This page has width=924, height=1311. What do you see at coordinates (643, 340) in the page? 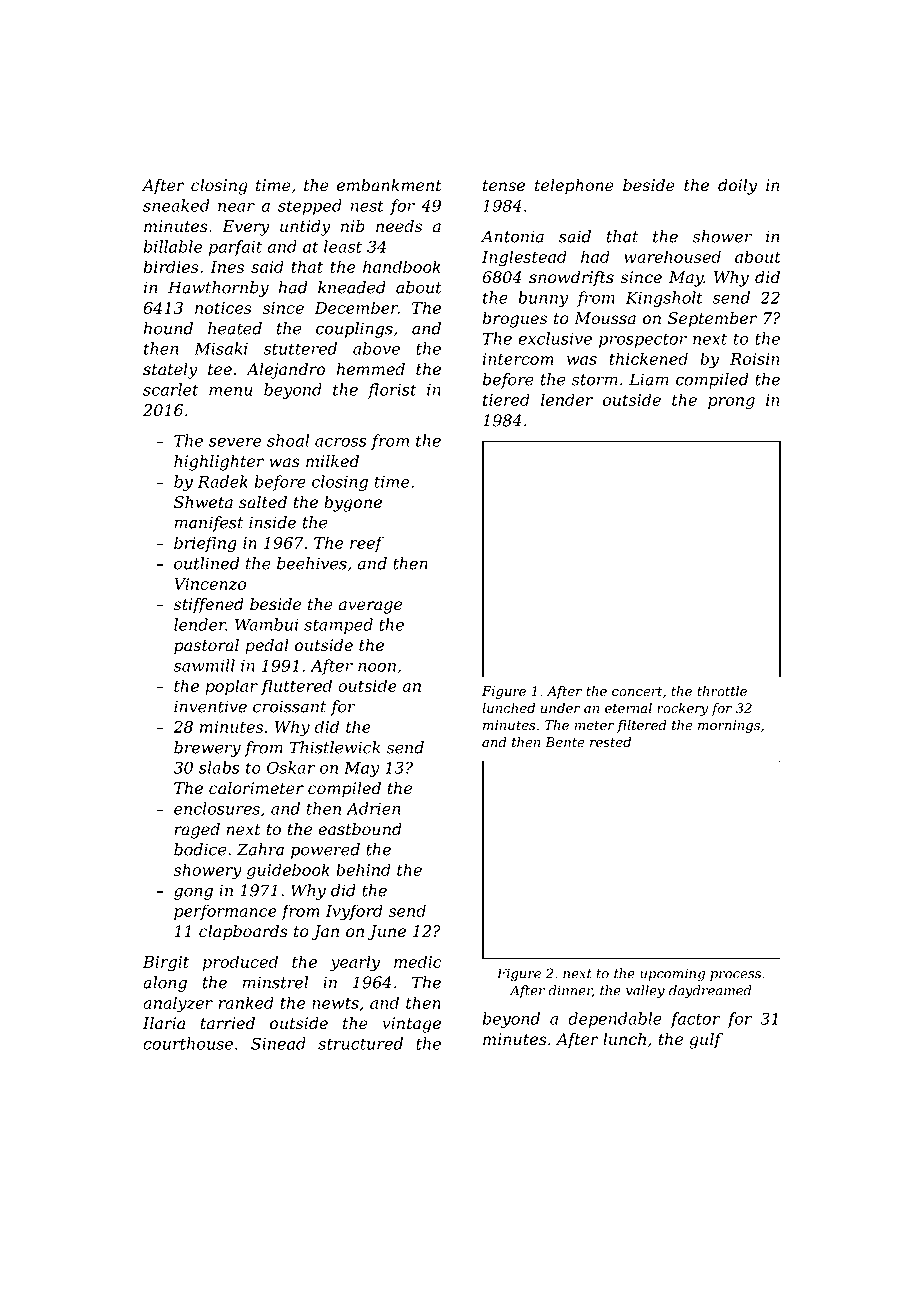
I see `prospector` at bounding box center [643, 340].
